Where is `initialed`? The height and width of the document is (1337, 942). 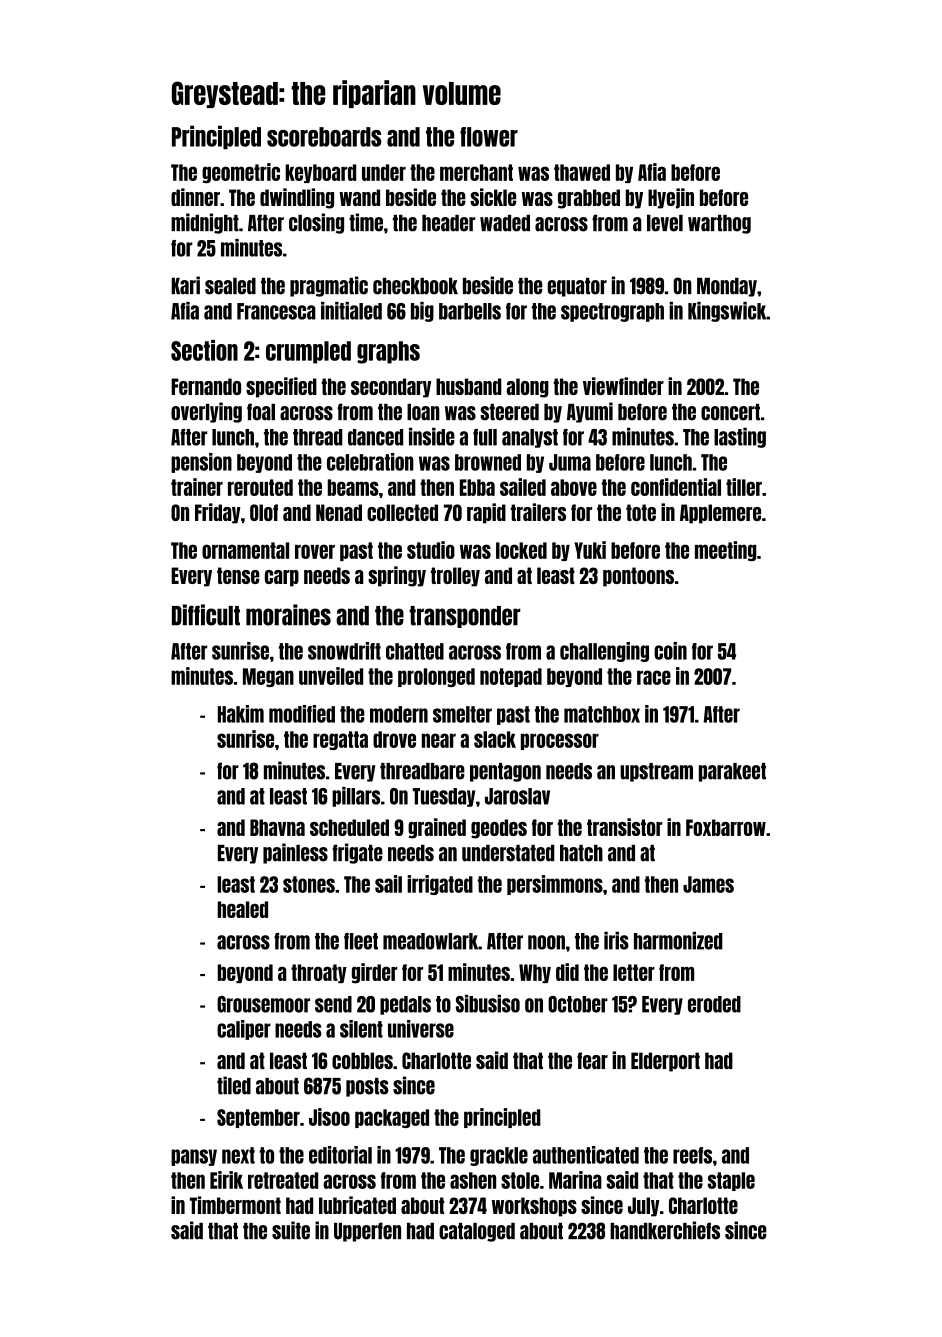 initialed is located at coordinates (351, 311).
